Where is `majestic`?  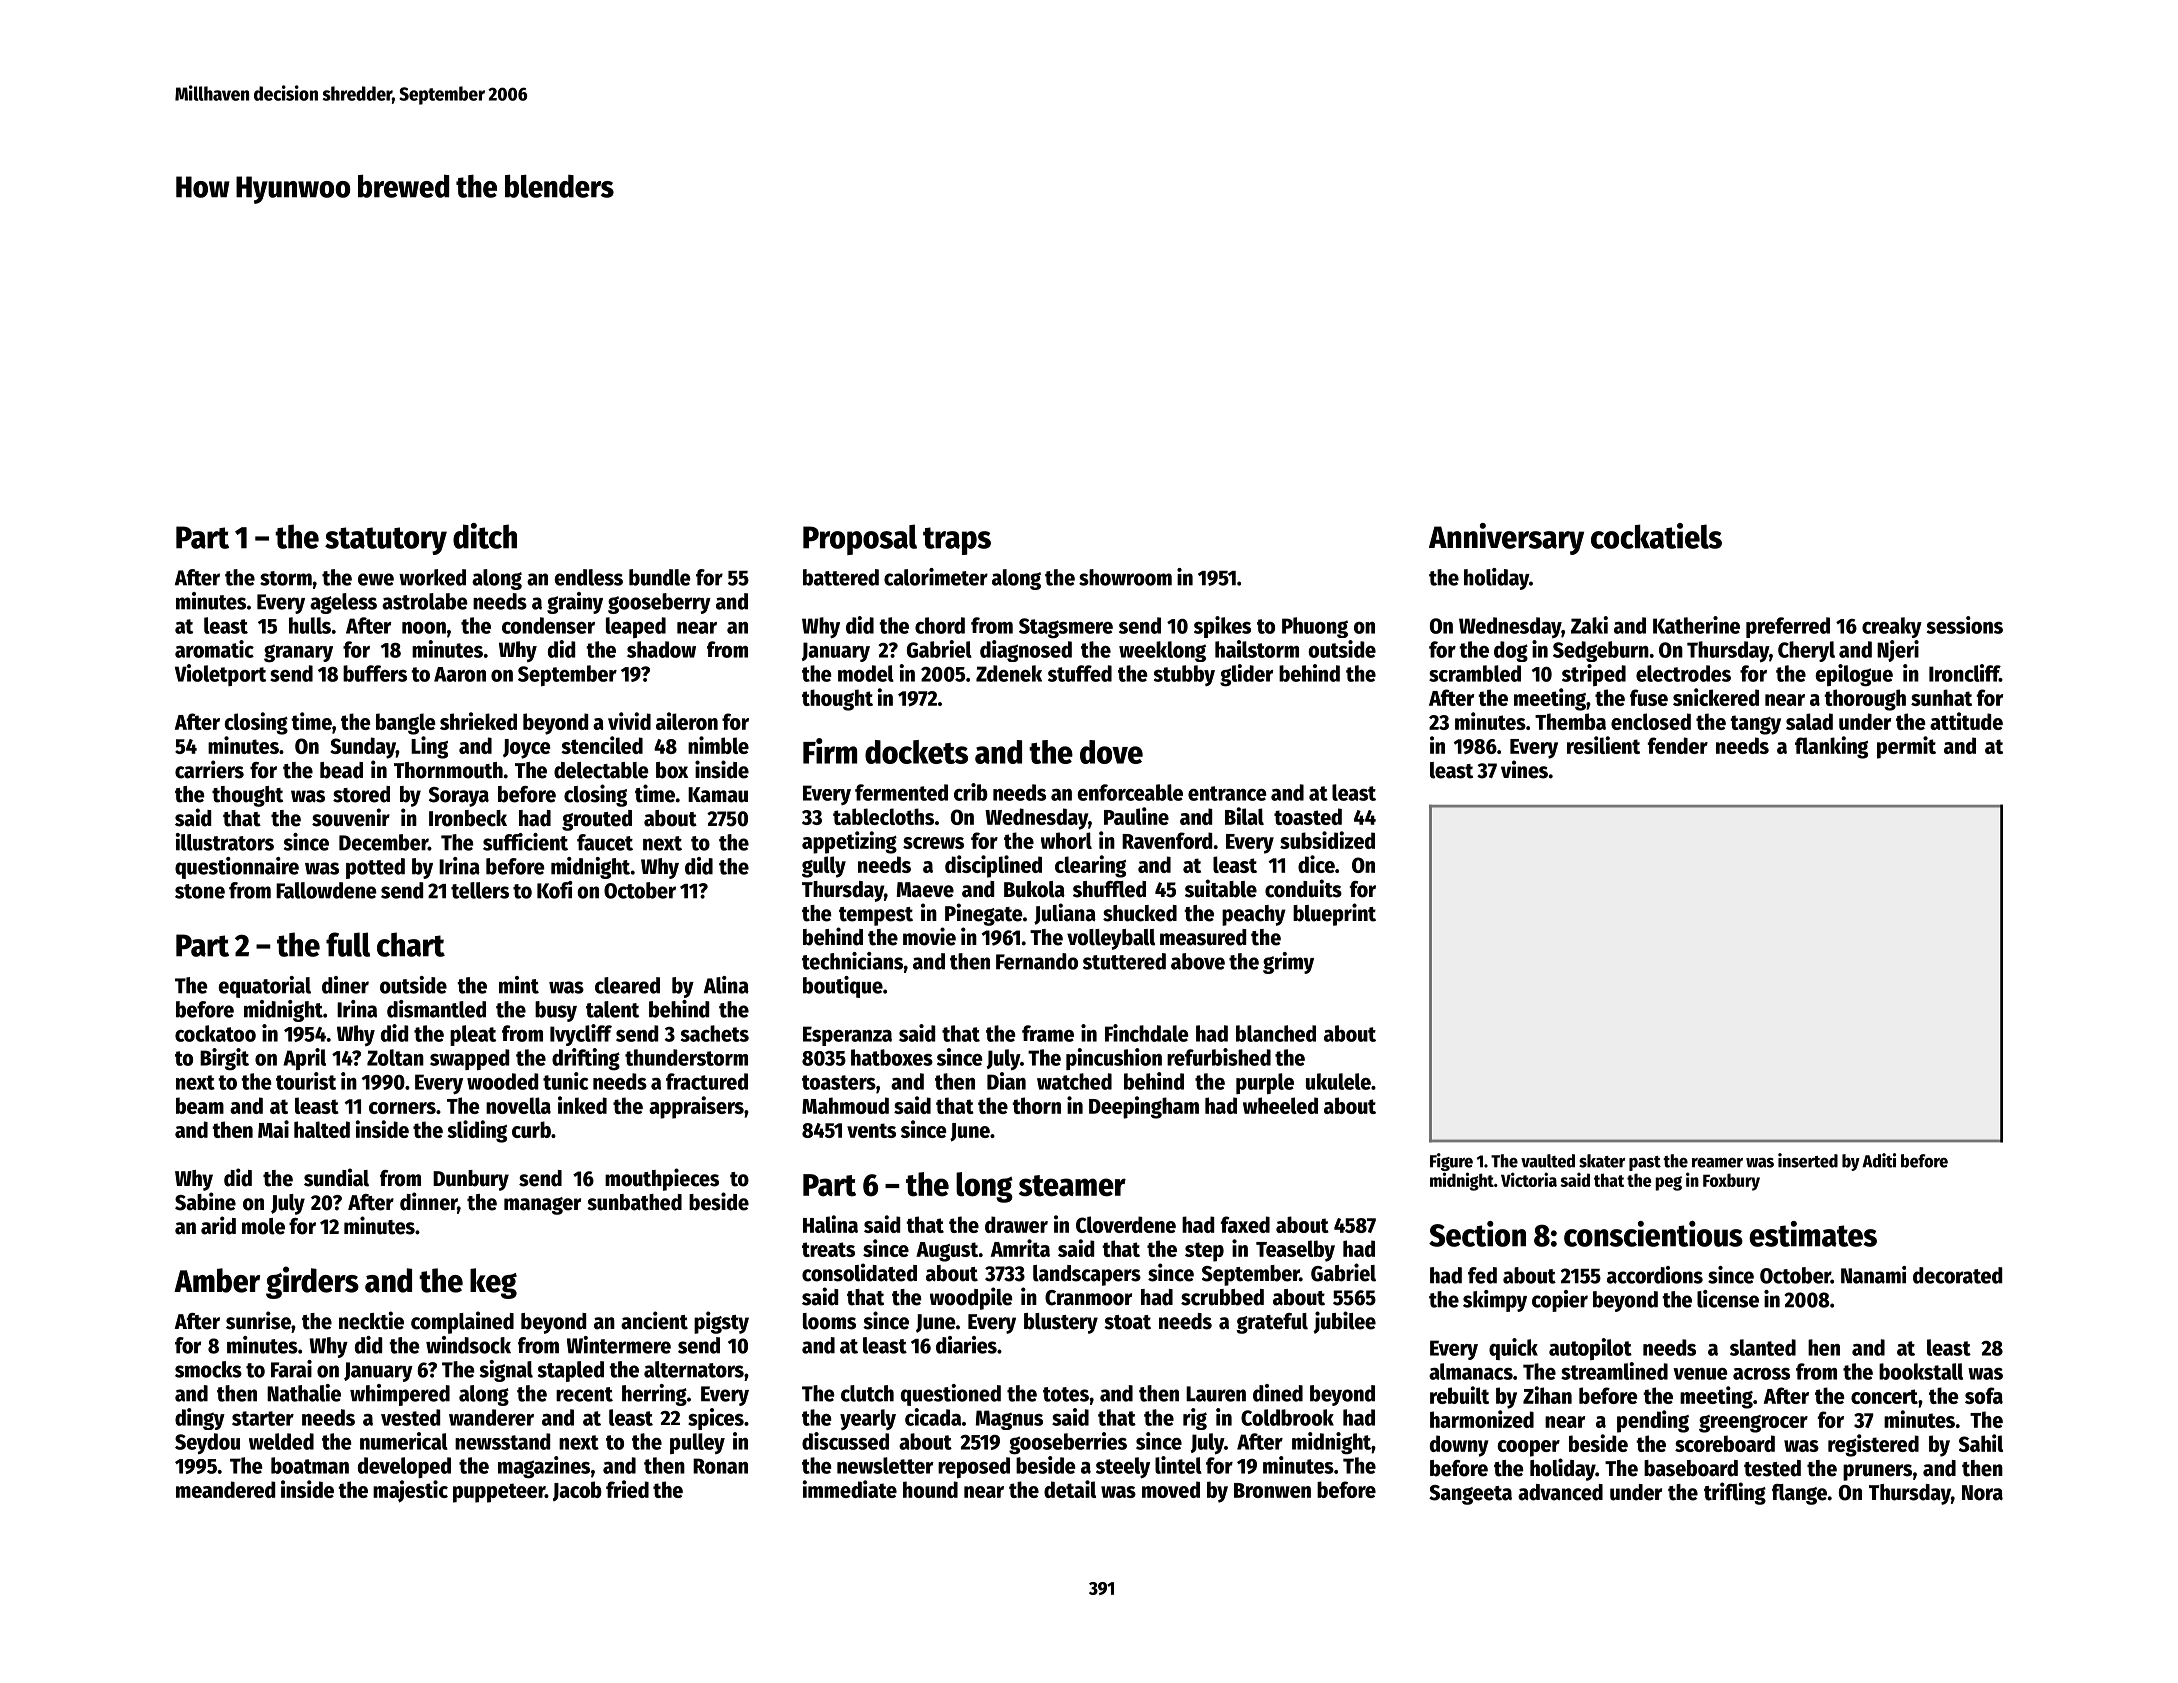 majestic is located at coordinates (410, 1491).
